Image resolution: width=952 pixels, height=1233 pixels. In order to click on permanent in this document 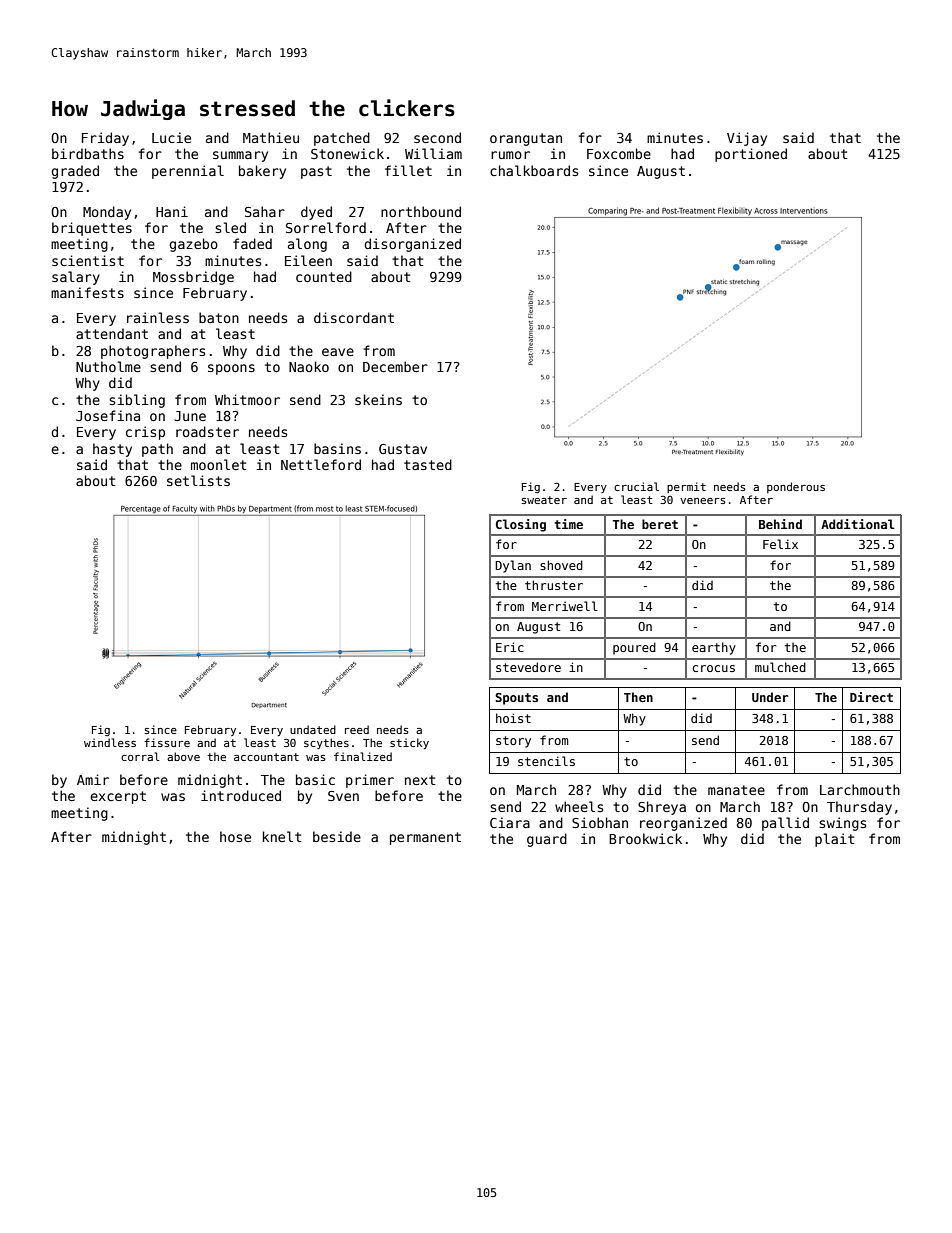, I will do `click(425, 838)`.
